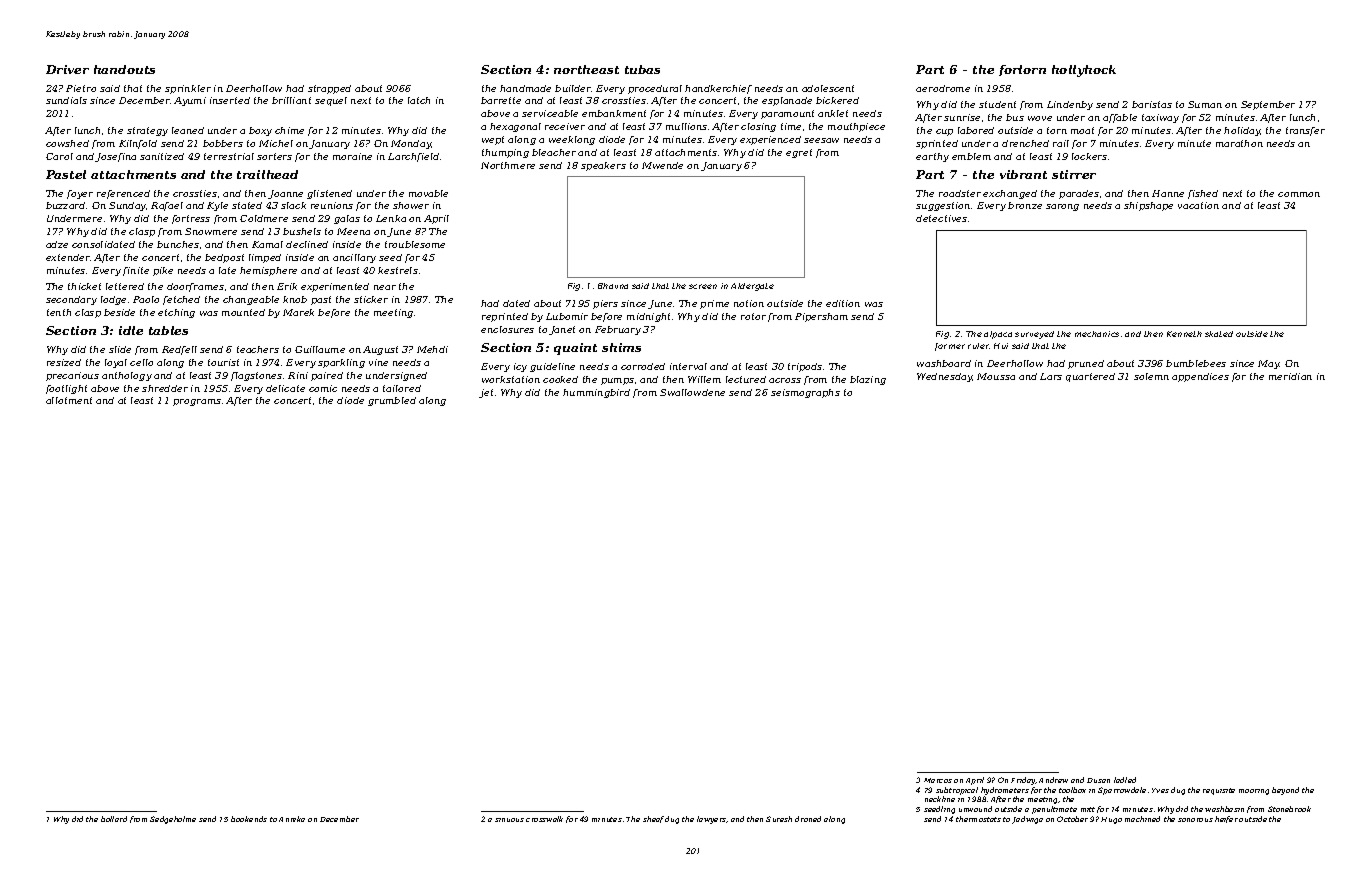 The width and height of the page is (1372, 887). Describe the element at coordinates (486, 393) in the page. I see `jet` at that location.
